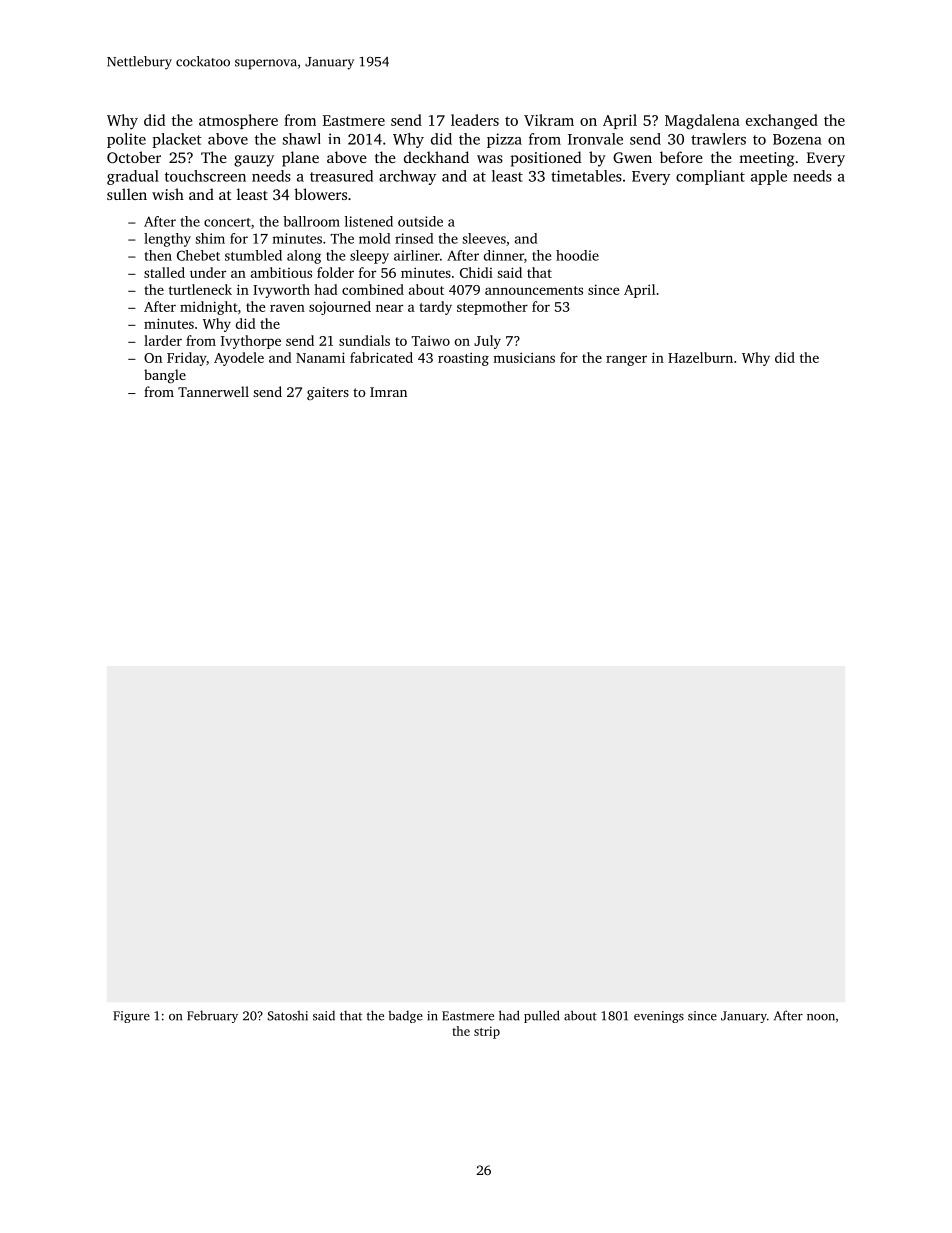 The width and height of the screenshot is (952, 1233). What do you see at coordinates (541, 1016) in the screenshot?
I see `pulled` at bounding box center [541, 1016].
